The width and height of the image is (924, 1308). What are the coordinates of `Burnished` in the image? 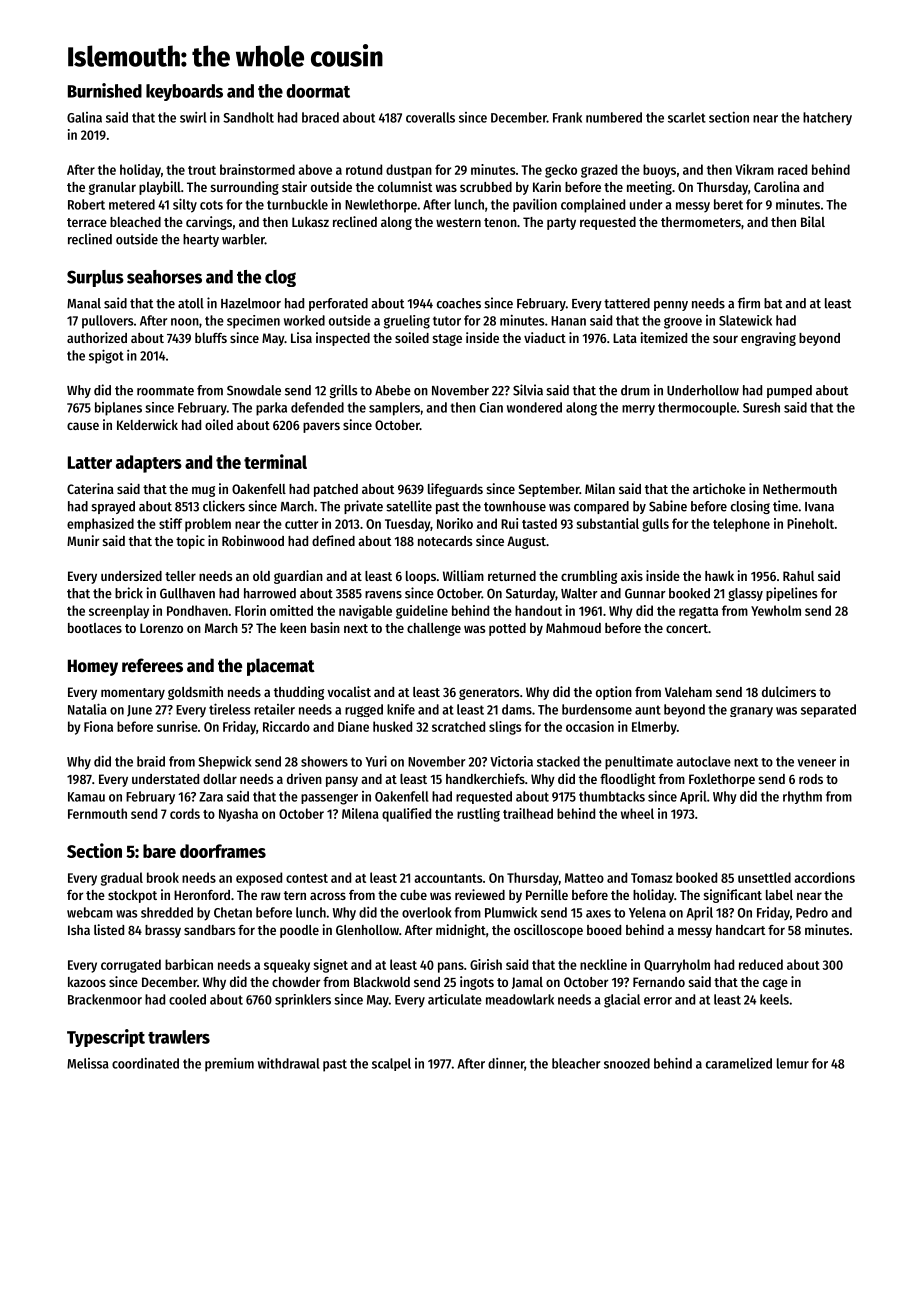 It's located at (105, 90).
